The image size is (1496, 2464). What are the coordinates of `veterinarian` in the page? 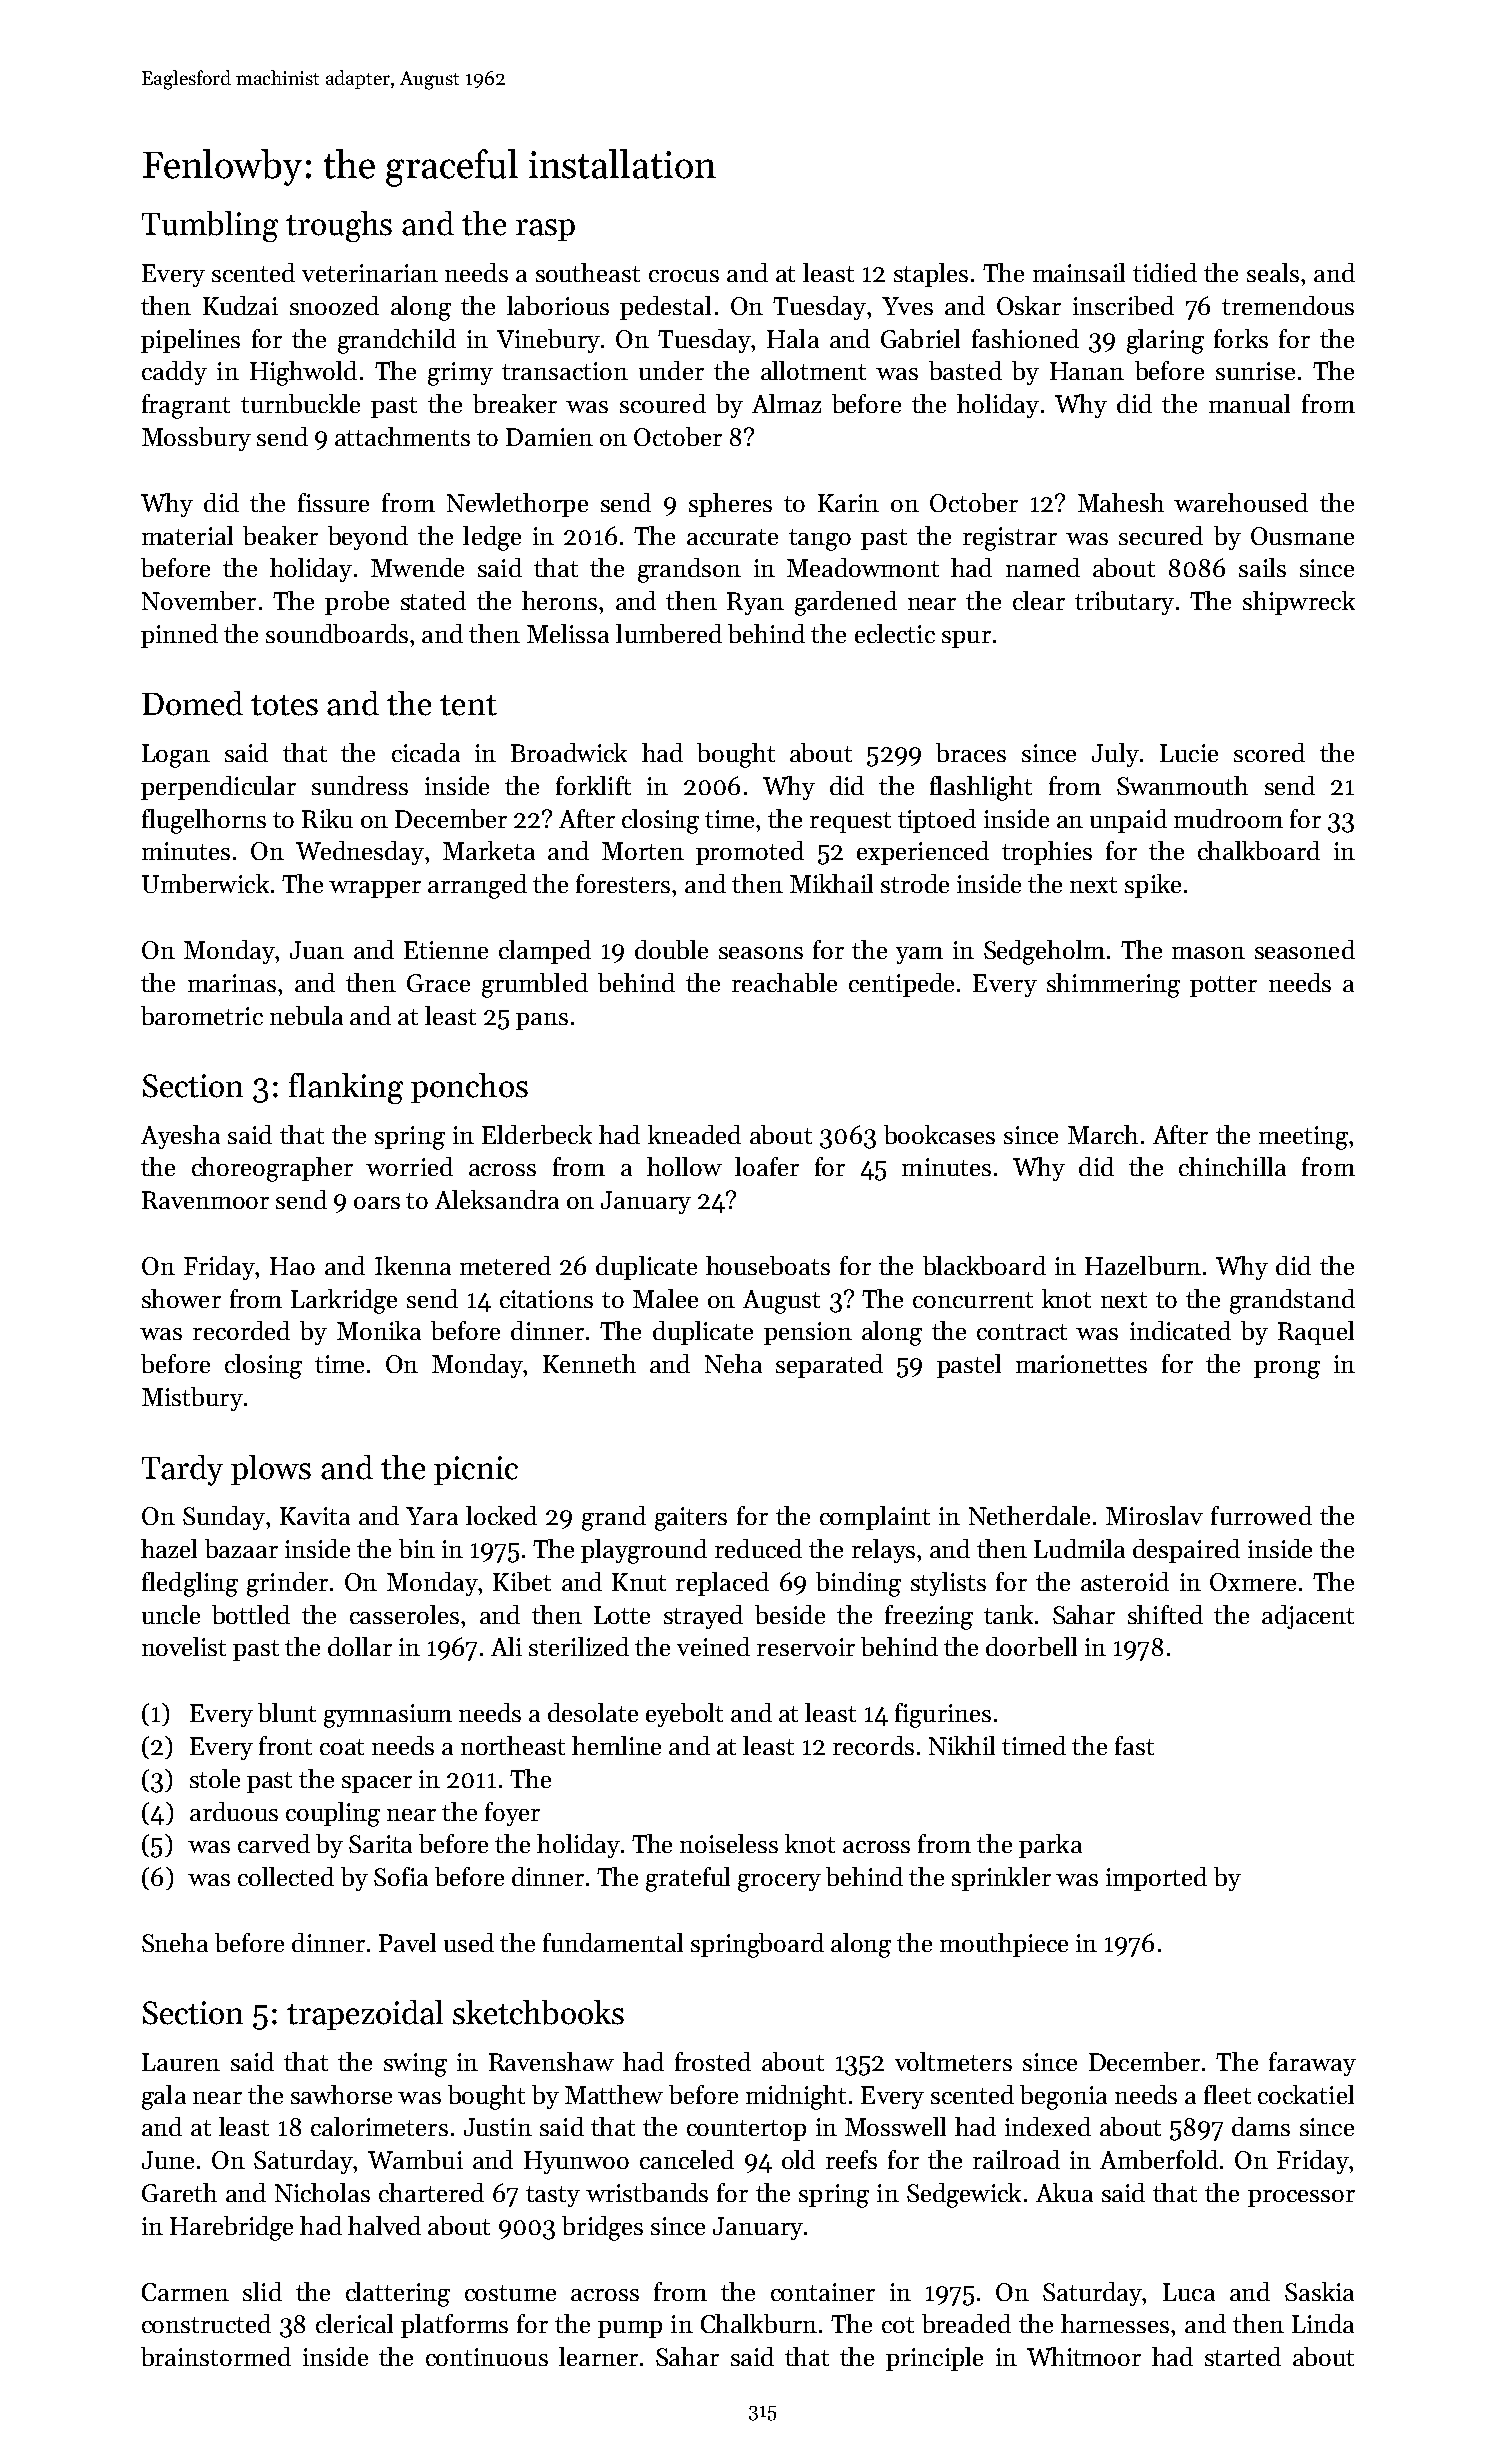 It's located at (370, 273).
